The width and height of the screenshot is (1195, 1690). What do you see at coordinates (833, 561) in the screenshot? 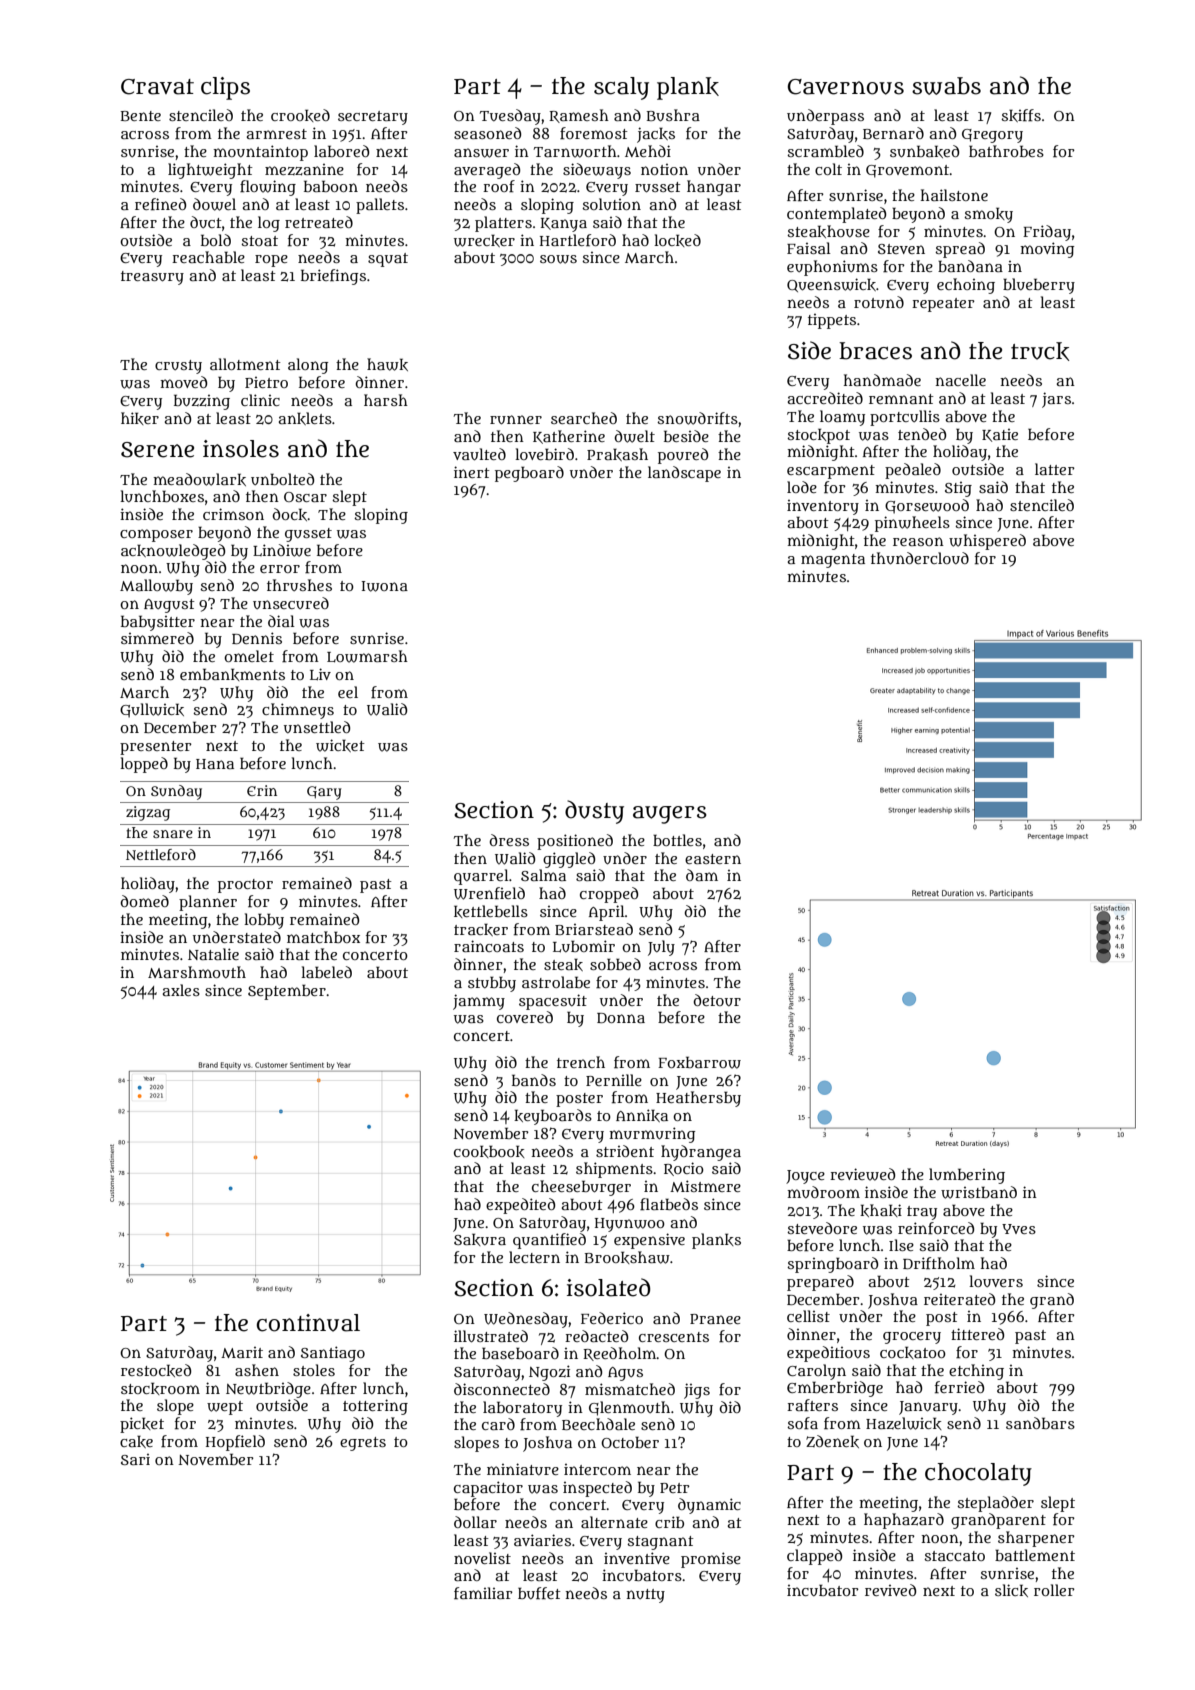
I see `magenta` at bounding box center [833, 561].
